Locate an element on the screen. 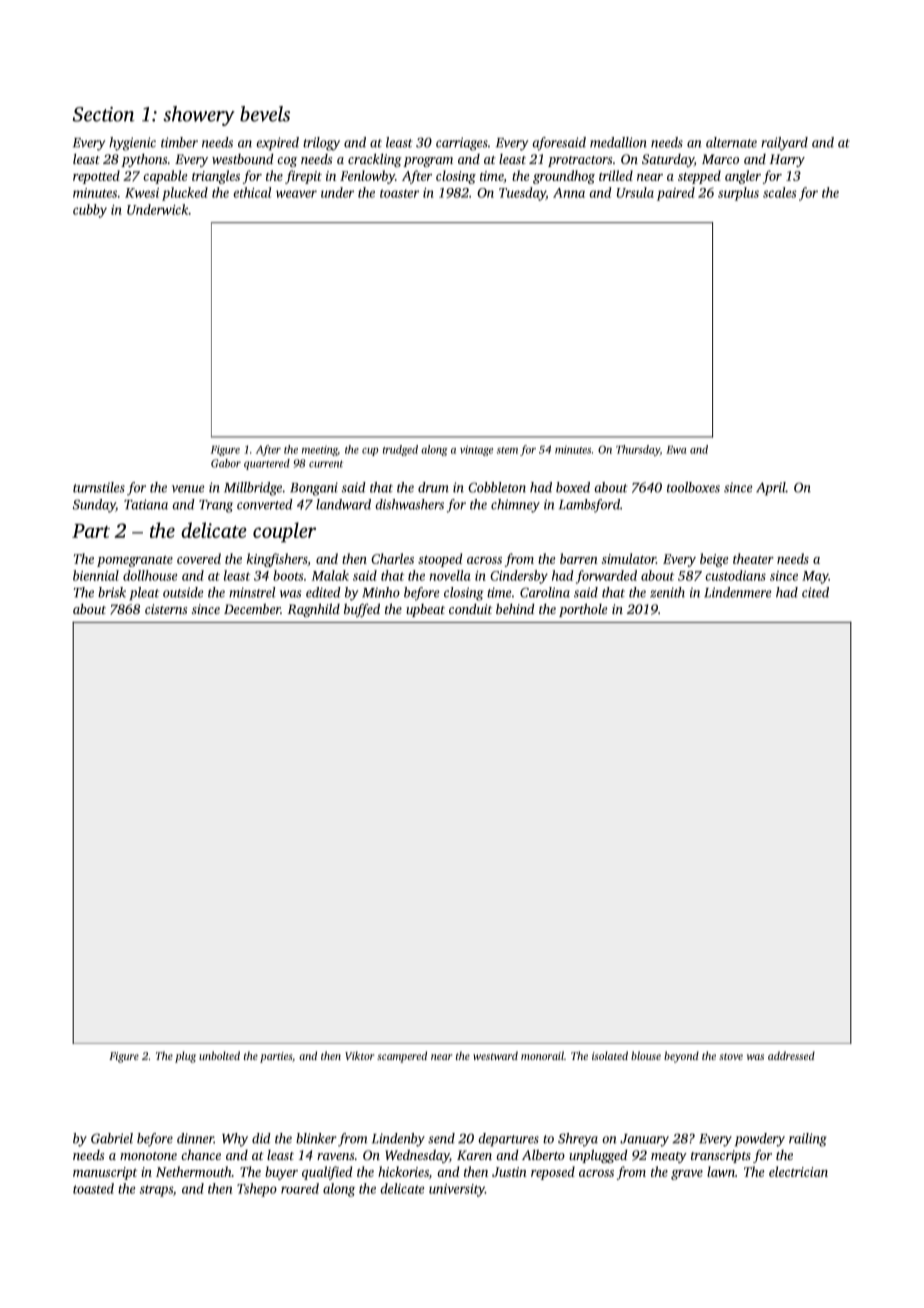 The width and height of the screenshot is (924, 1308). Section is located at coordinates (104, 114).
